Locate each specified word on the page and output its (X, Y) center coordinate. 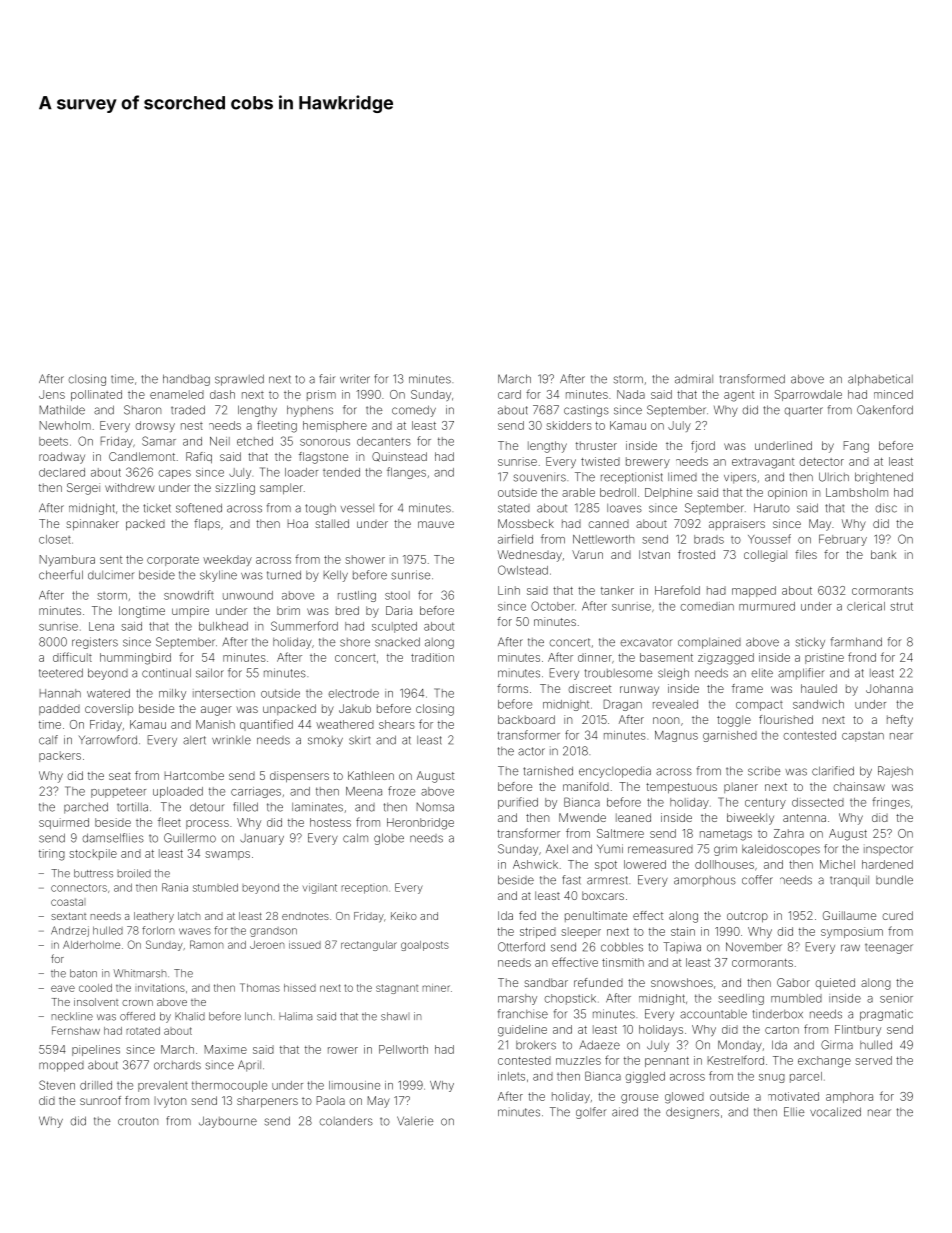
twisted (600, 461)
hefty (900, 721)
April (249, 1066)
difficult (72, 657)
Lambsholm (857, 492)
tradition (432, 657)
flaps (207, 525)
